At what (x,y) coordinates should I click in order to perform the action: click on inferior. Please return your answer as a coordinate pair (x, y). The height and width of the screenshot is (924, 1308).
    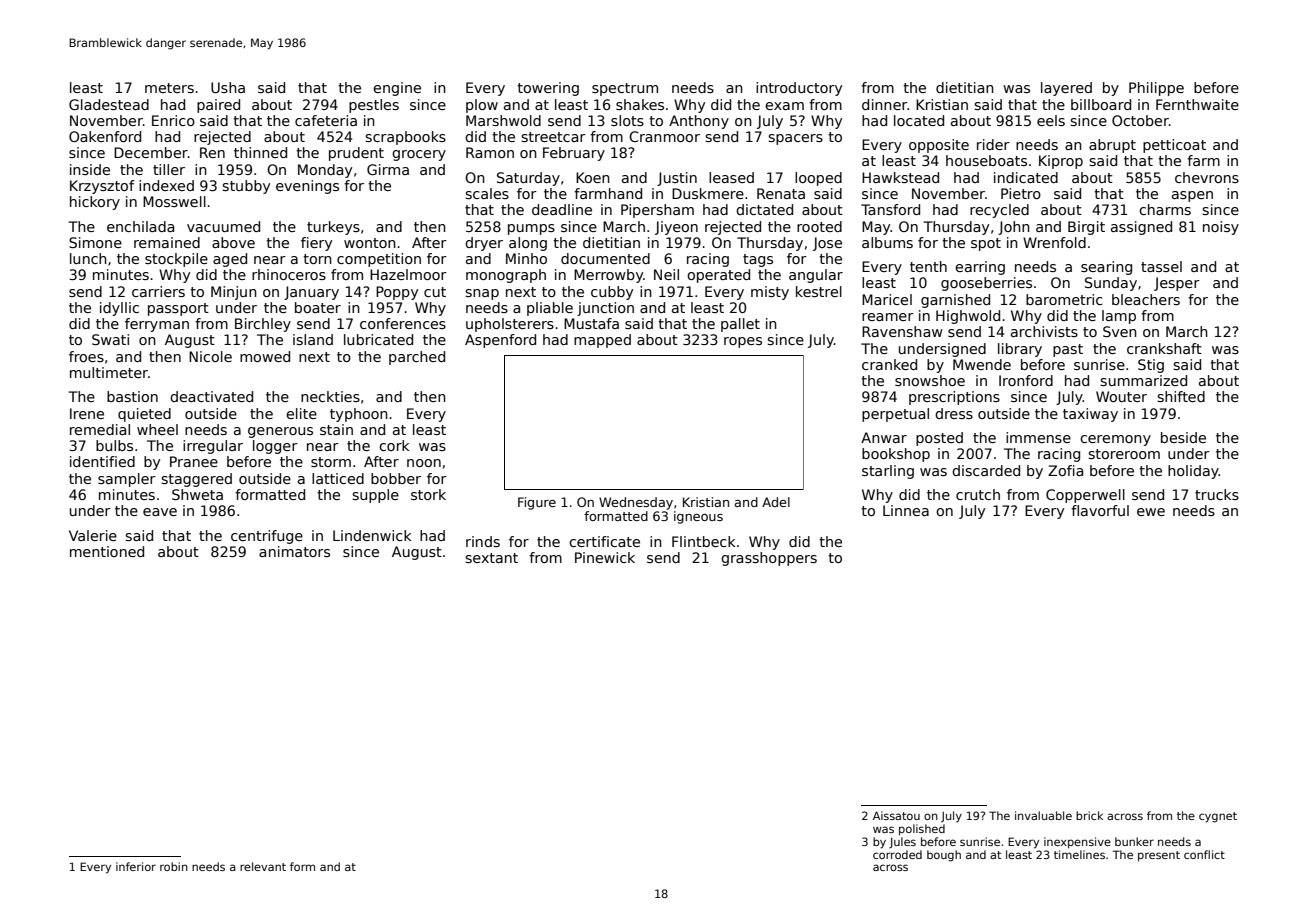
    Looking at the image, I should click on (136, 866).
